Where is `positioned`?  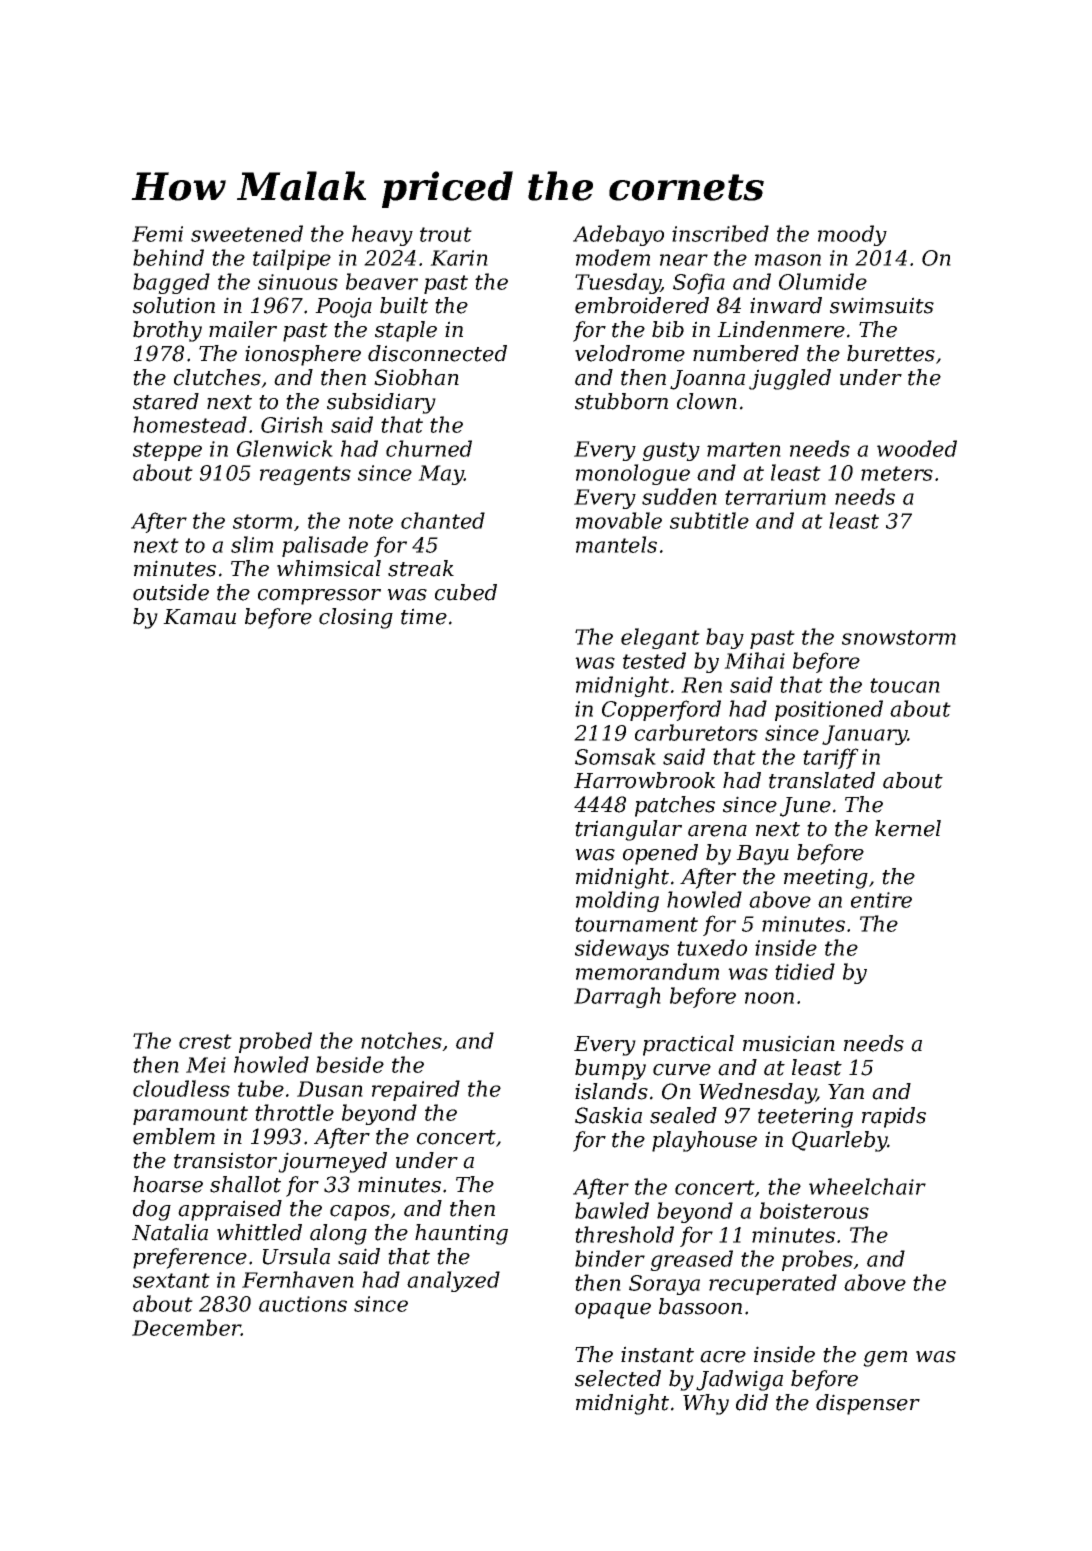
positioned is located at coordinates (829, 710).
